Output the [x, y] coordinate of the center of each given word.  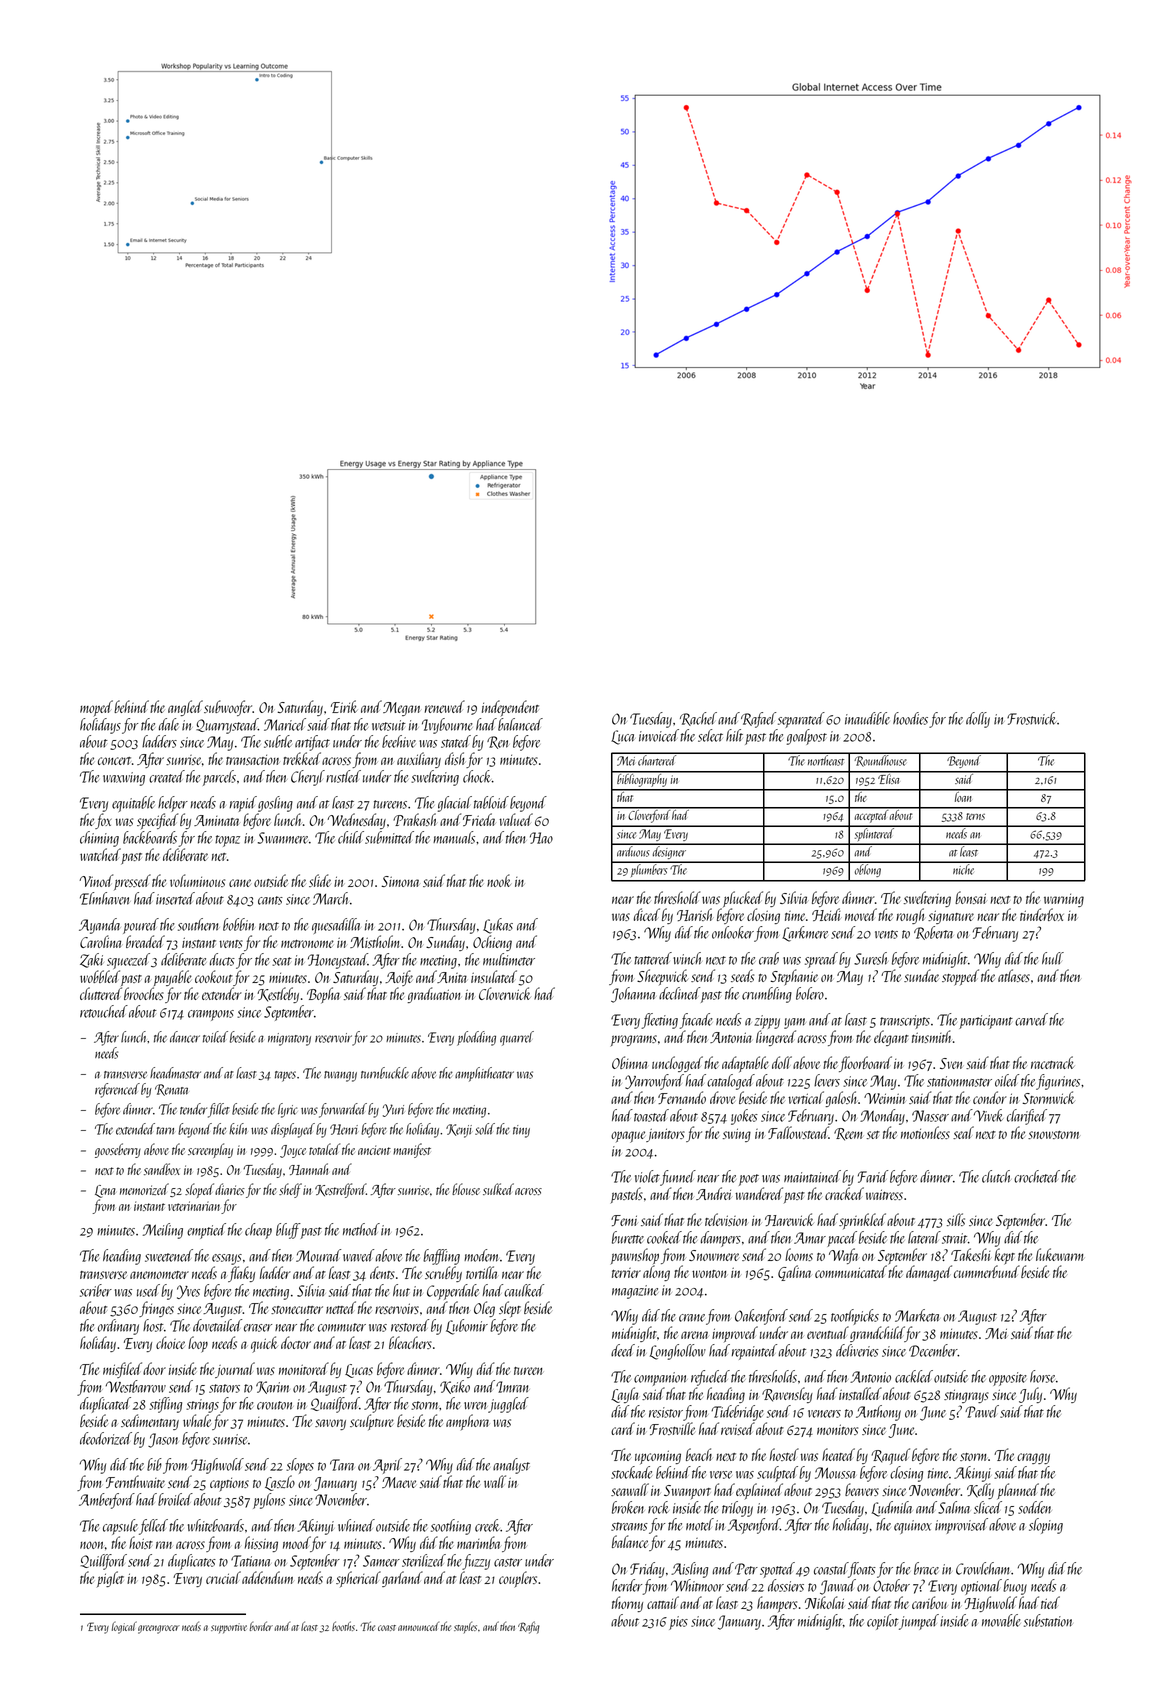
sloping [1046, 1526]
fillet [218, 1110]
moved [861, 914]
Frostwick [1032, 718]
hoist [141, 1542]
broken [628, 1507]
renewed [445, 706]
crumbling [767, 995]
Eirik [344, 706]
